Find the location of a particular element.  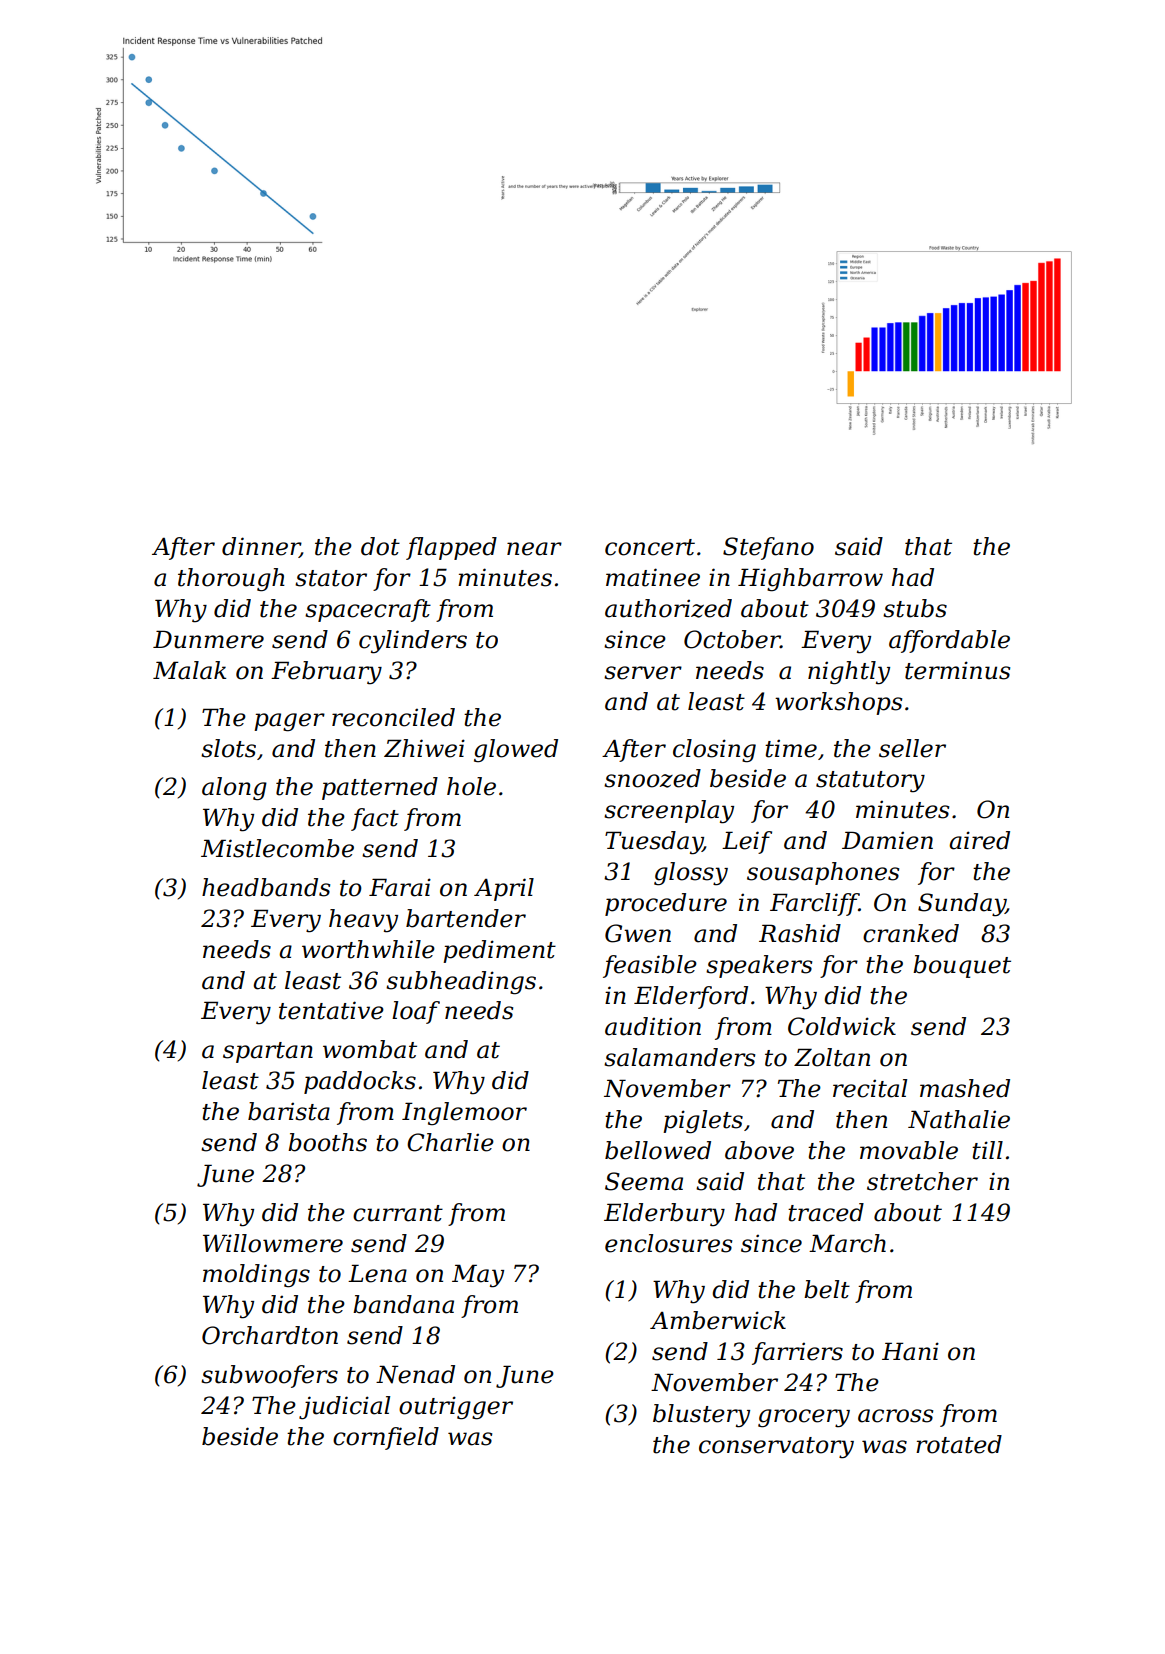

snoozed is located at coordinates (652, 778).
